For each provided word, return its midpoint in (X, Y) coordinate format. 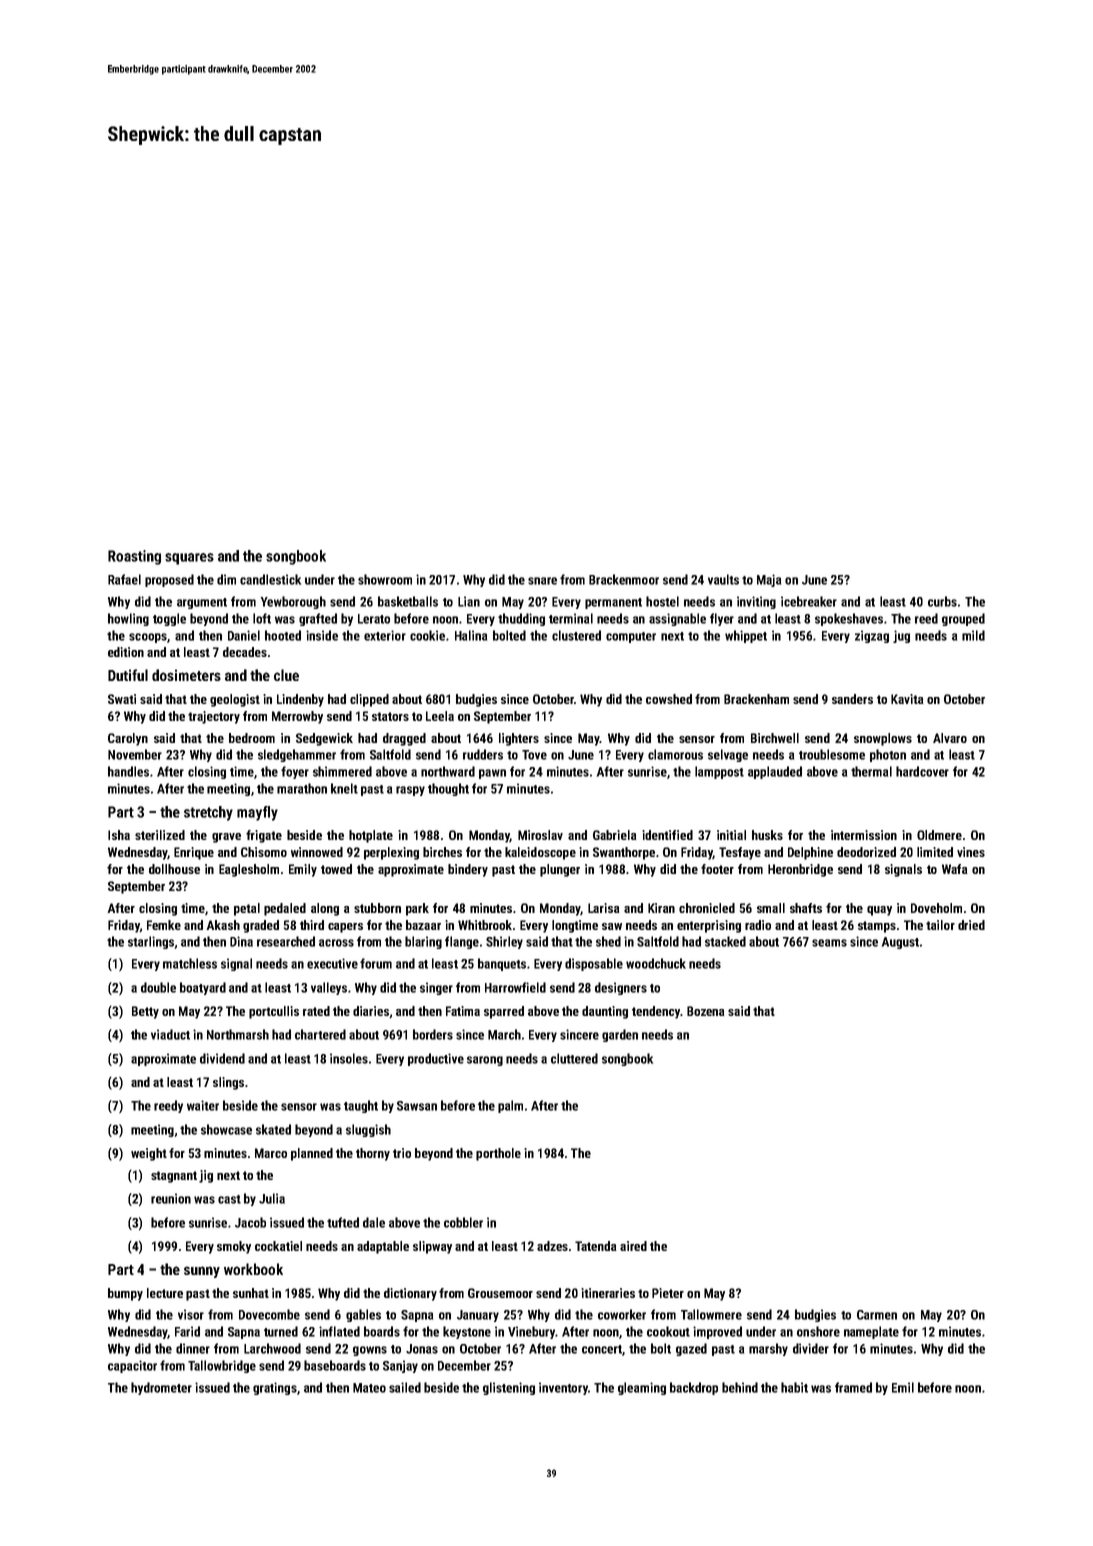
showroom (385, 579)
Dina (241, 941)
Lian (469, 601)
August (900, 943)
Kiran (661, 908)
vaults (723, 579)
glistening (509, 1388)
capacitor (132, 1366)
